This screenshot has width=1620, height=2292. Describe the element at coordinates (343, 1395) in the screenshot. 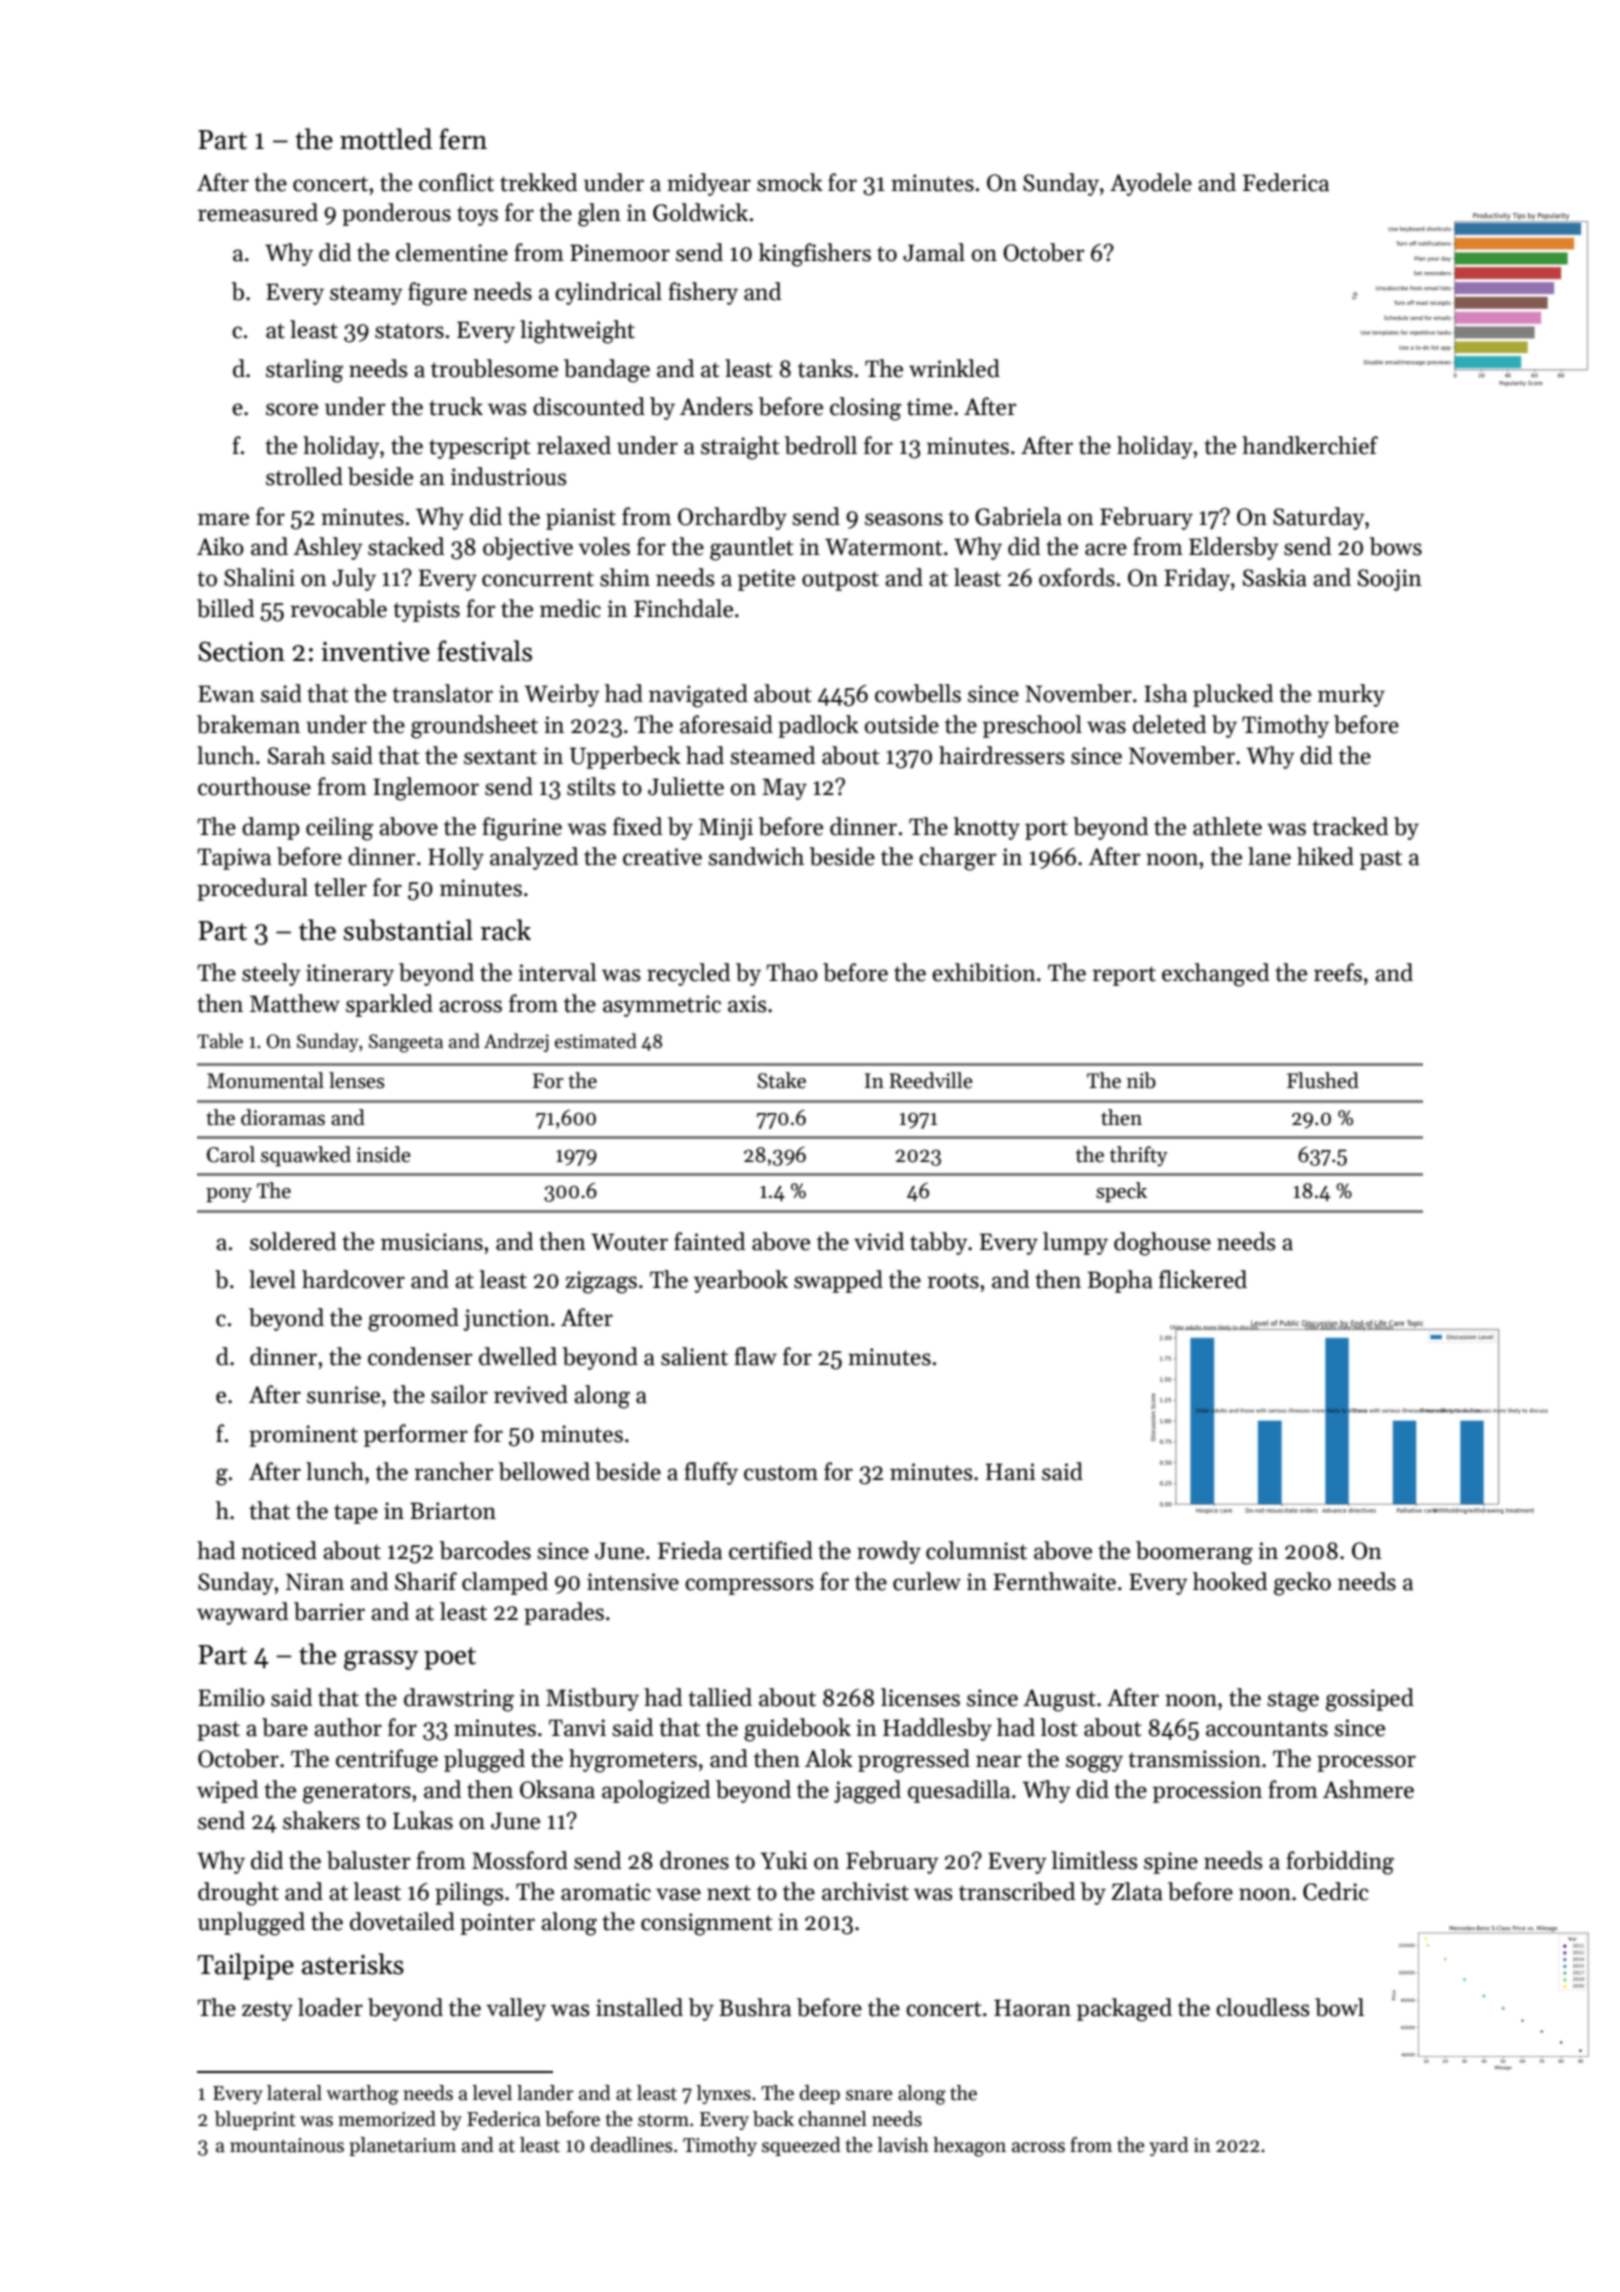

I see `sunrise` at that location.
